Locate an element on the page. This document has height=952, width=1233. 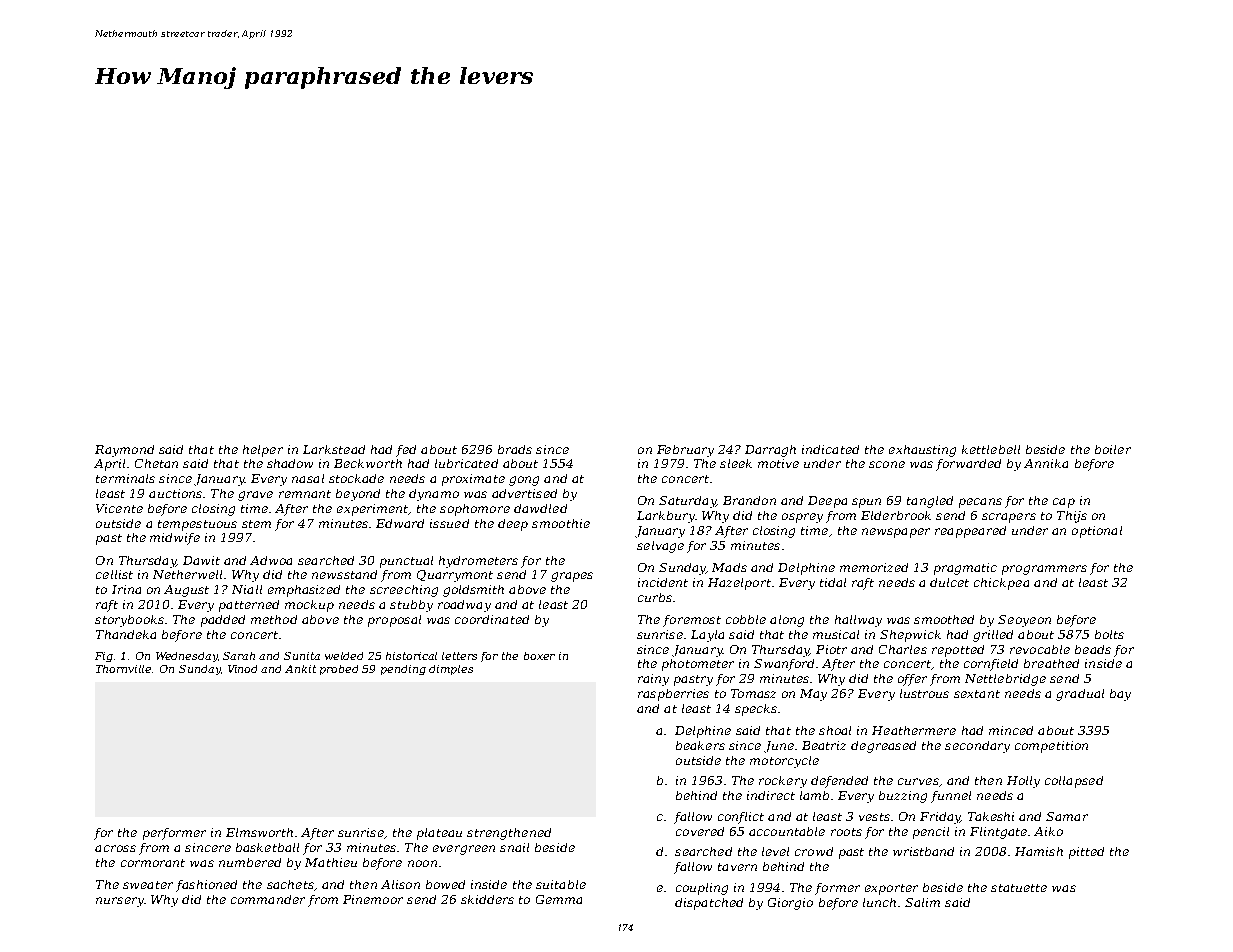
statuette is located at coordinates (1019, 888).
